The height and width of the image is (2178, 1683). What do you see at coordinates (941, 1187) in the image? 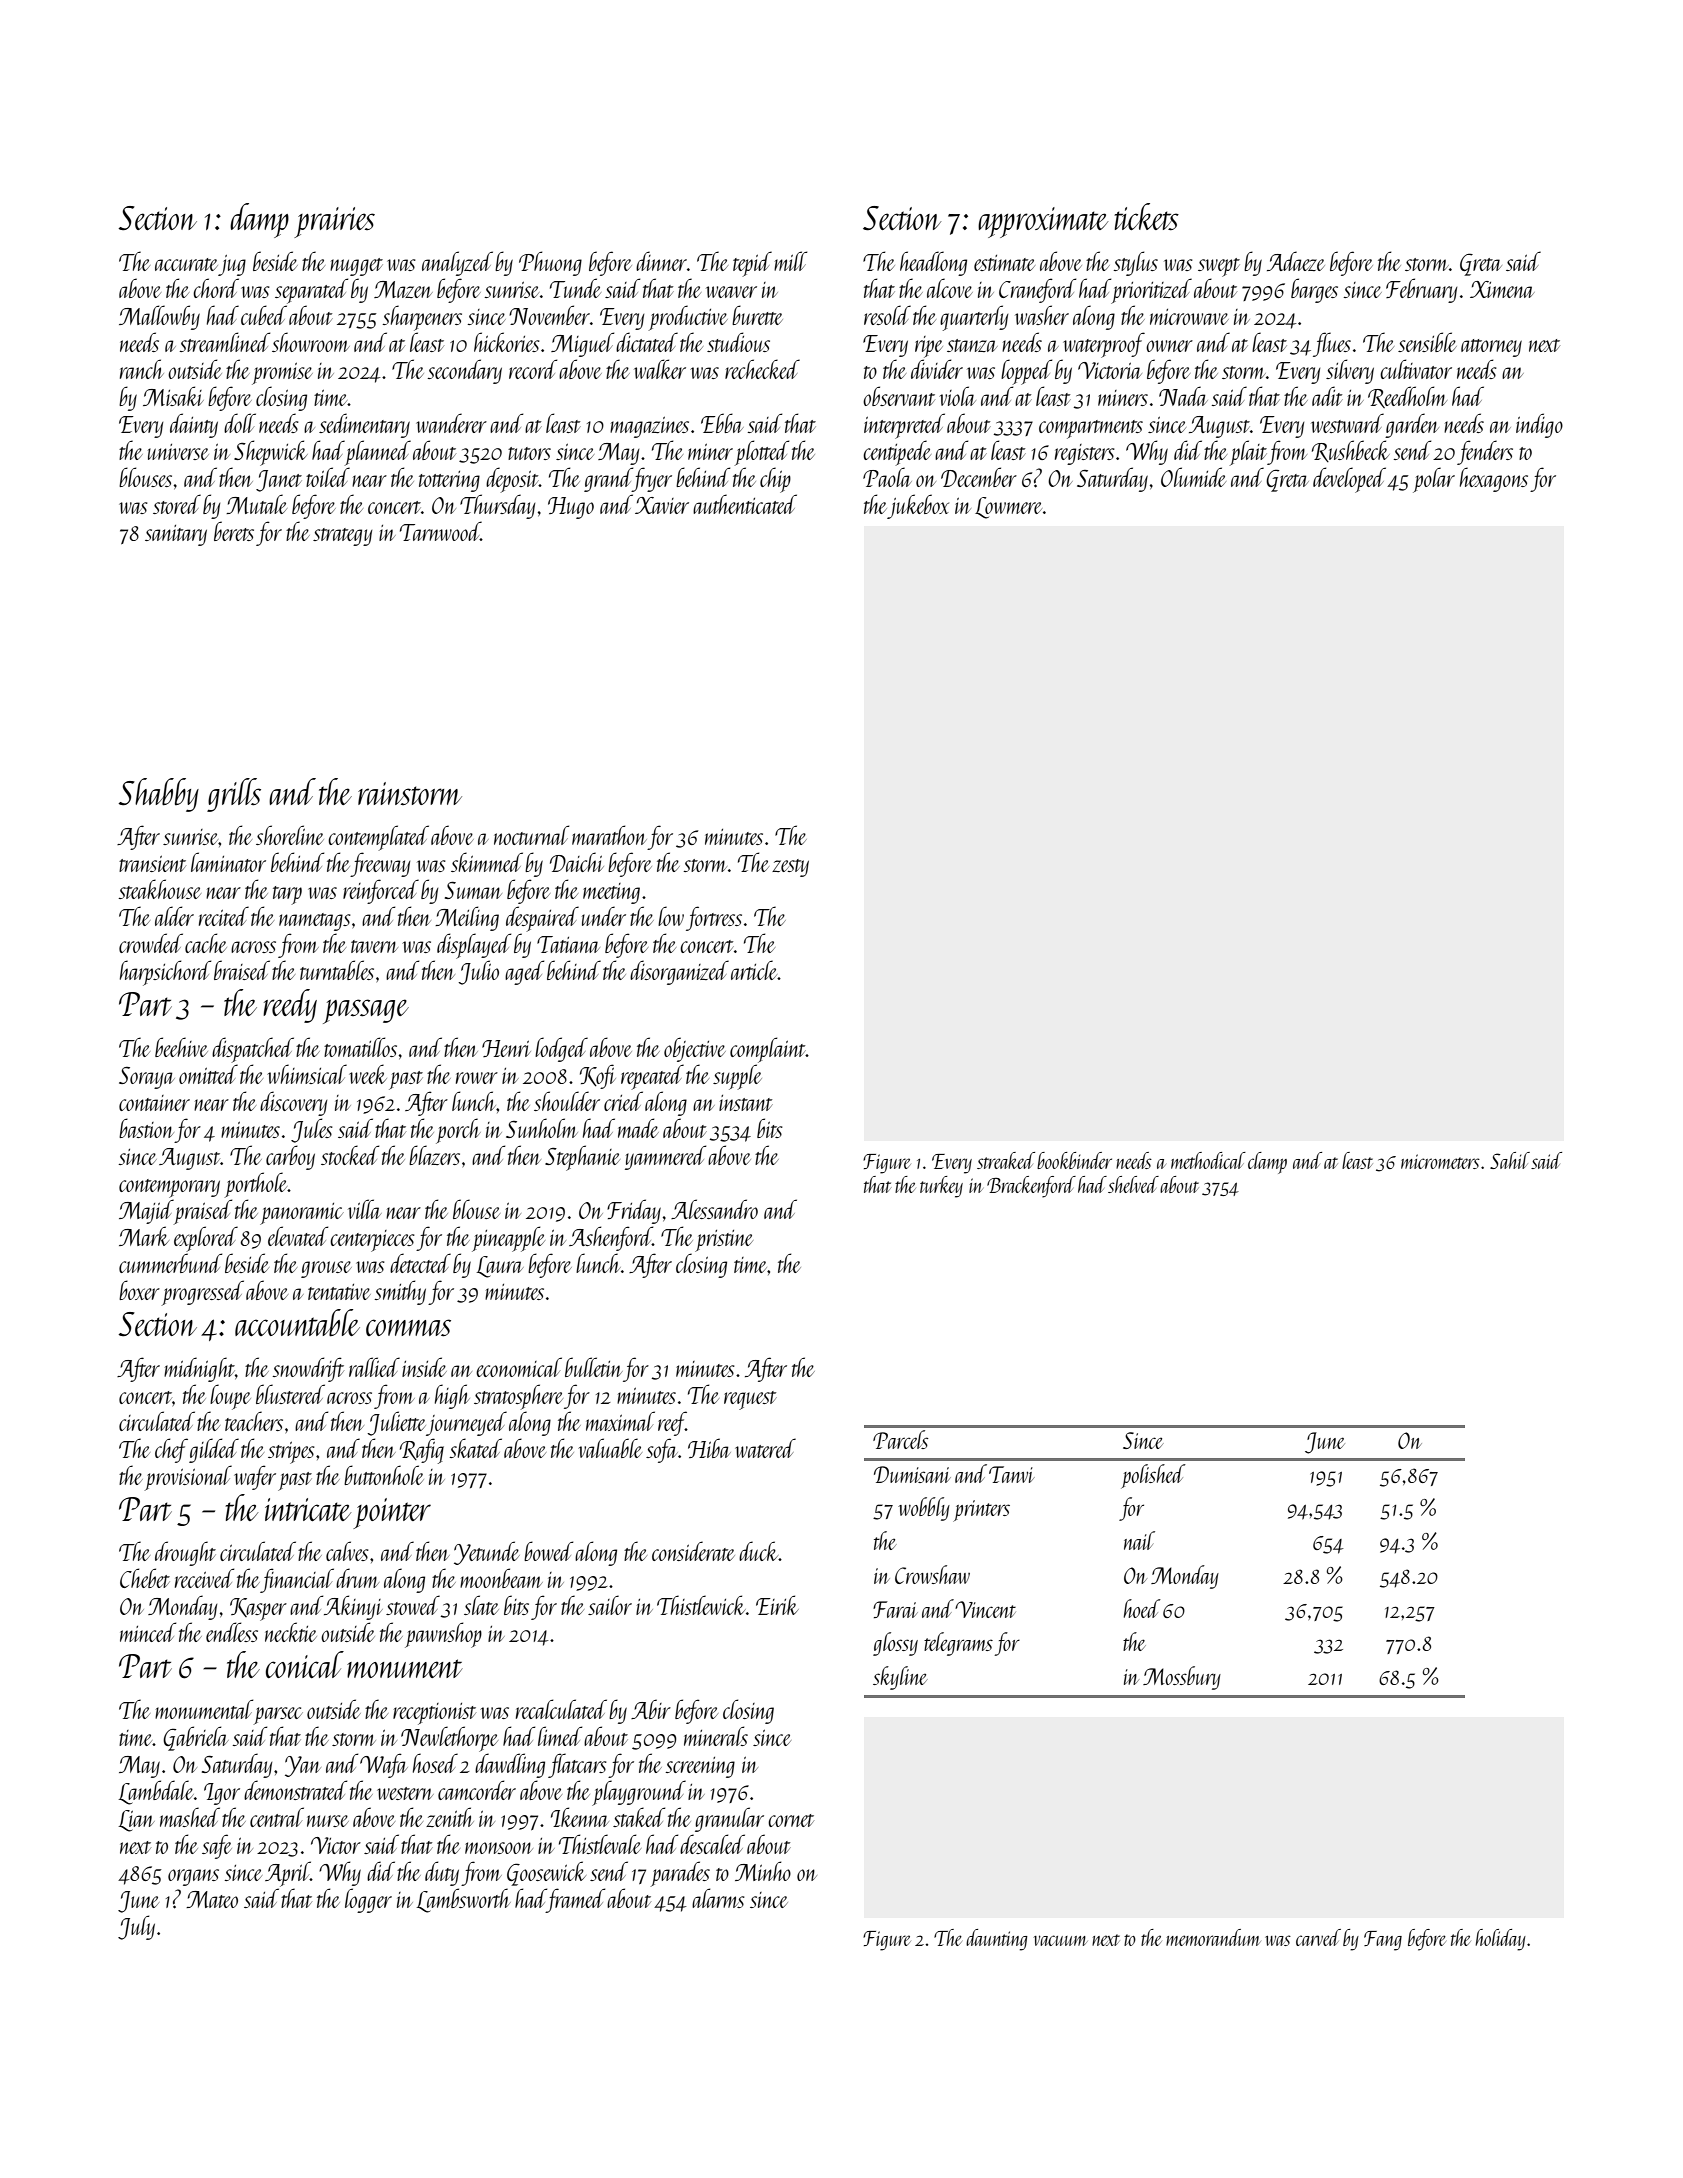
I see `turkey` at bounding box center [941, 1187].
